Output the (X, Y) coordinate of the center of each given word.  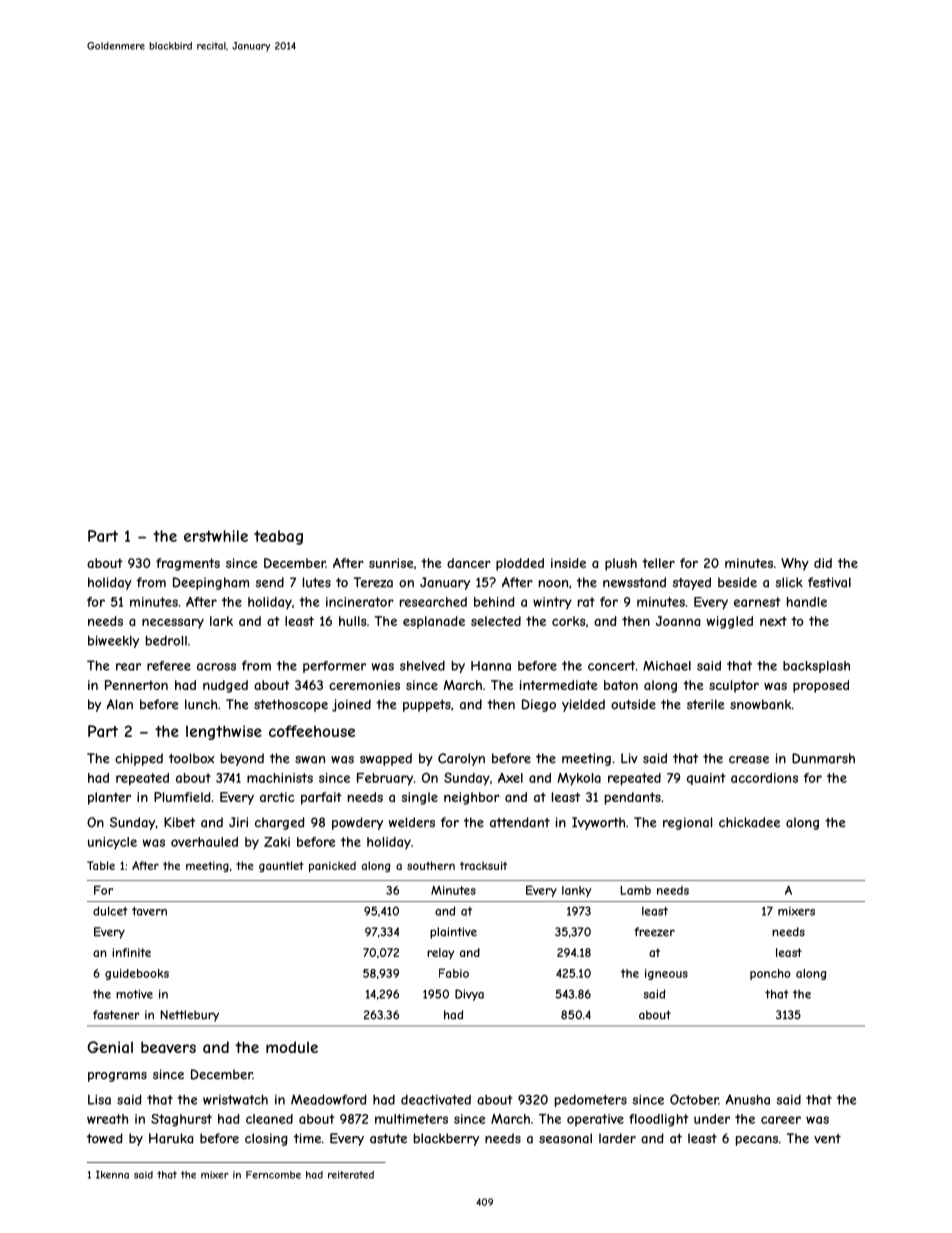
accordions (764, 778)
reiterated (351, 1175)
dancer (469, 563)
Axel (510, 778)
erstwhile (216, 536)
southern (431, 865)
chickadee (749, 822)
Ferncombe (273, 1175)
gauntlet (281, 866)
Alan (119, 704)
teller (658, 563)
